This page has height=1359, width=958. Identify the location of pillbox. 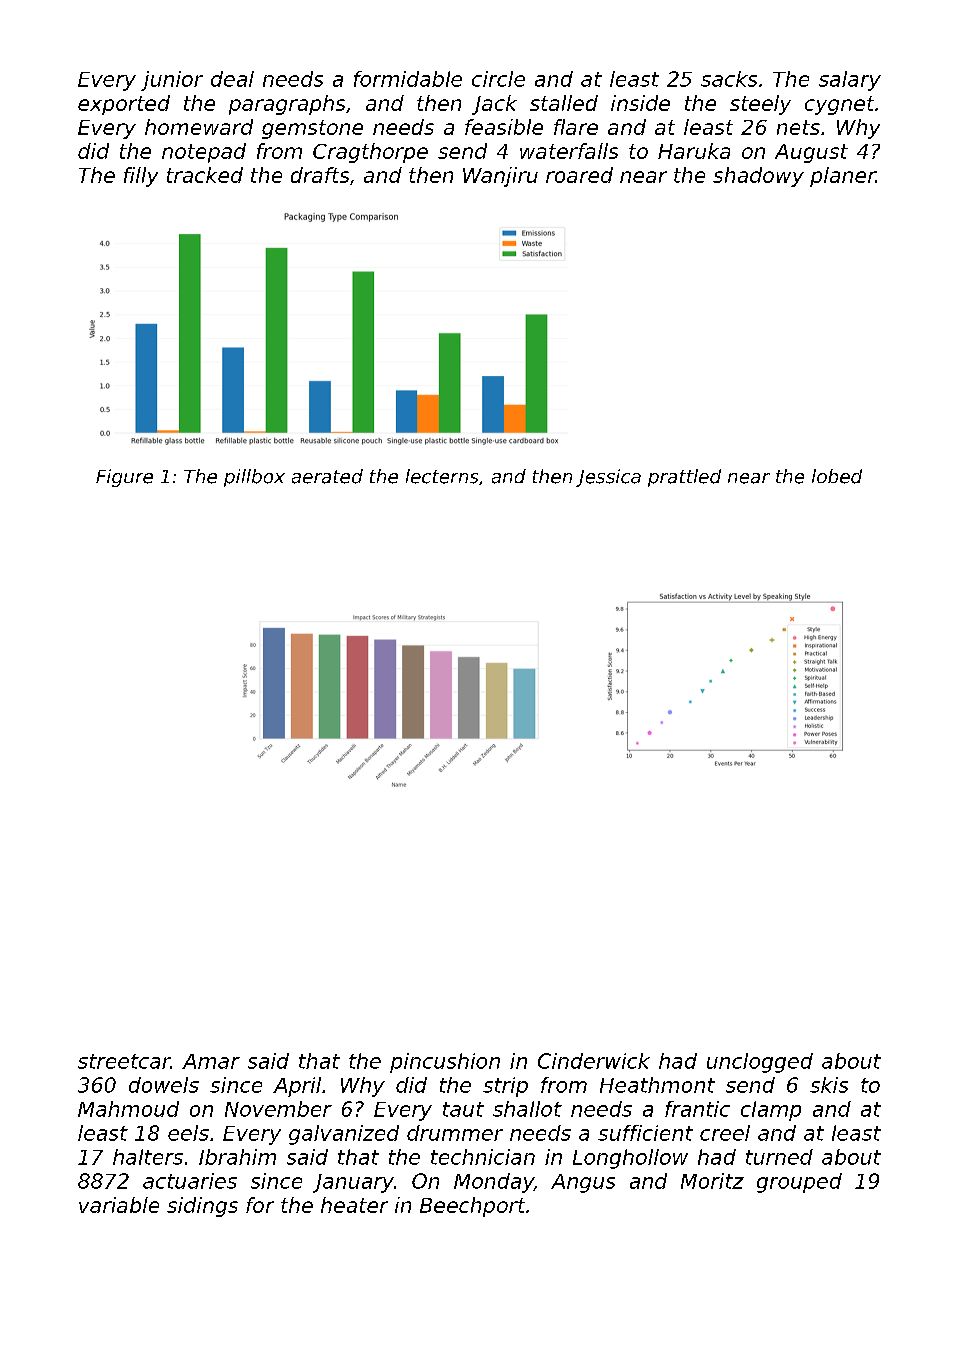
(254, 478).
